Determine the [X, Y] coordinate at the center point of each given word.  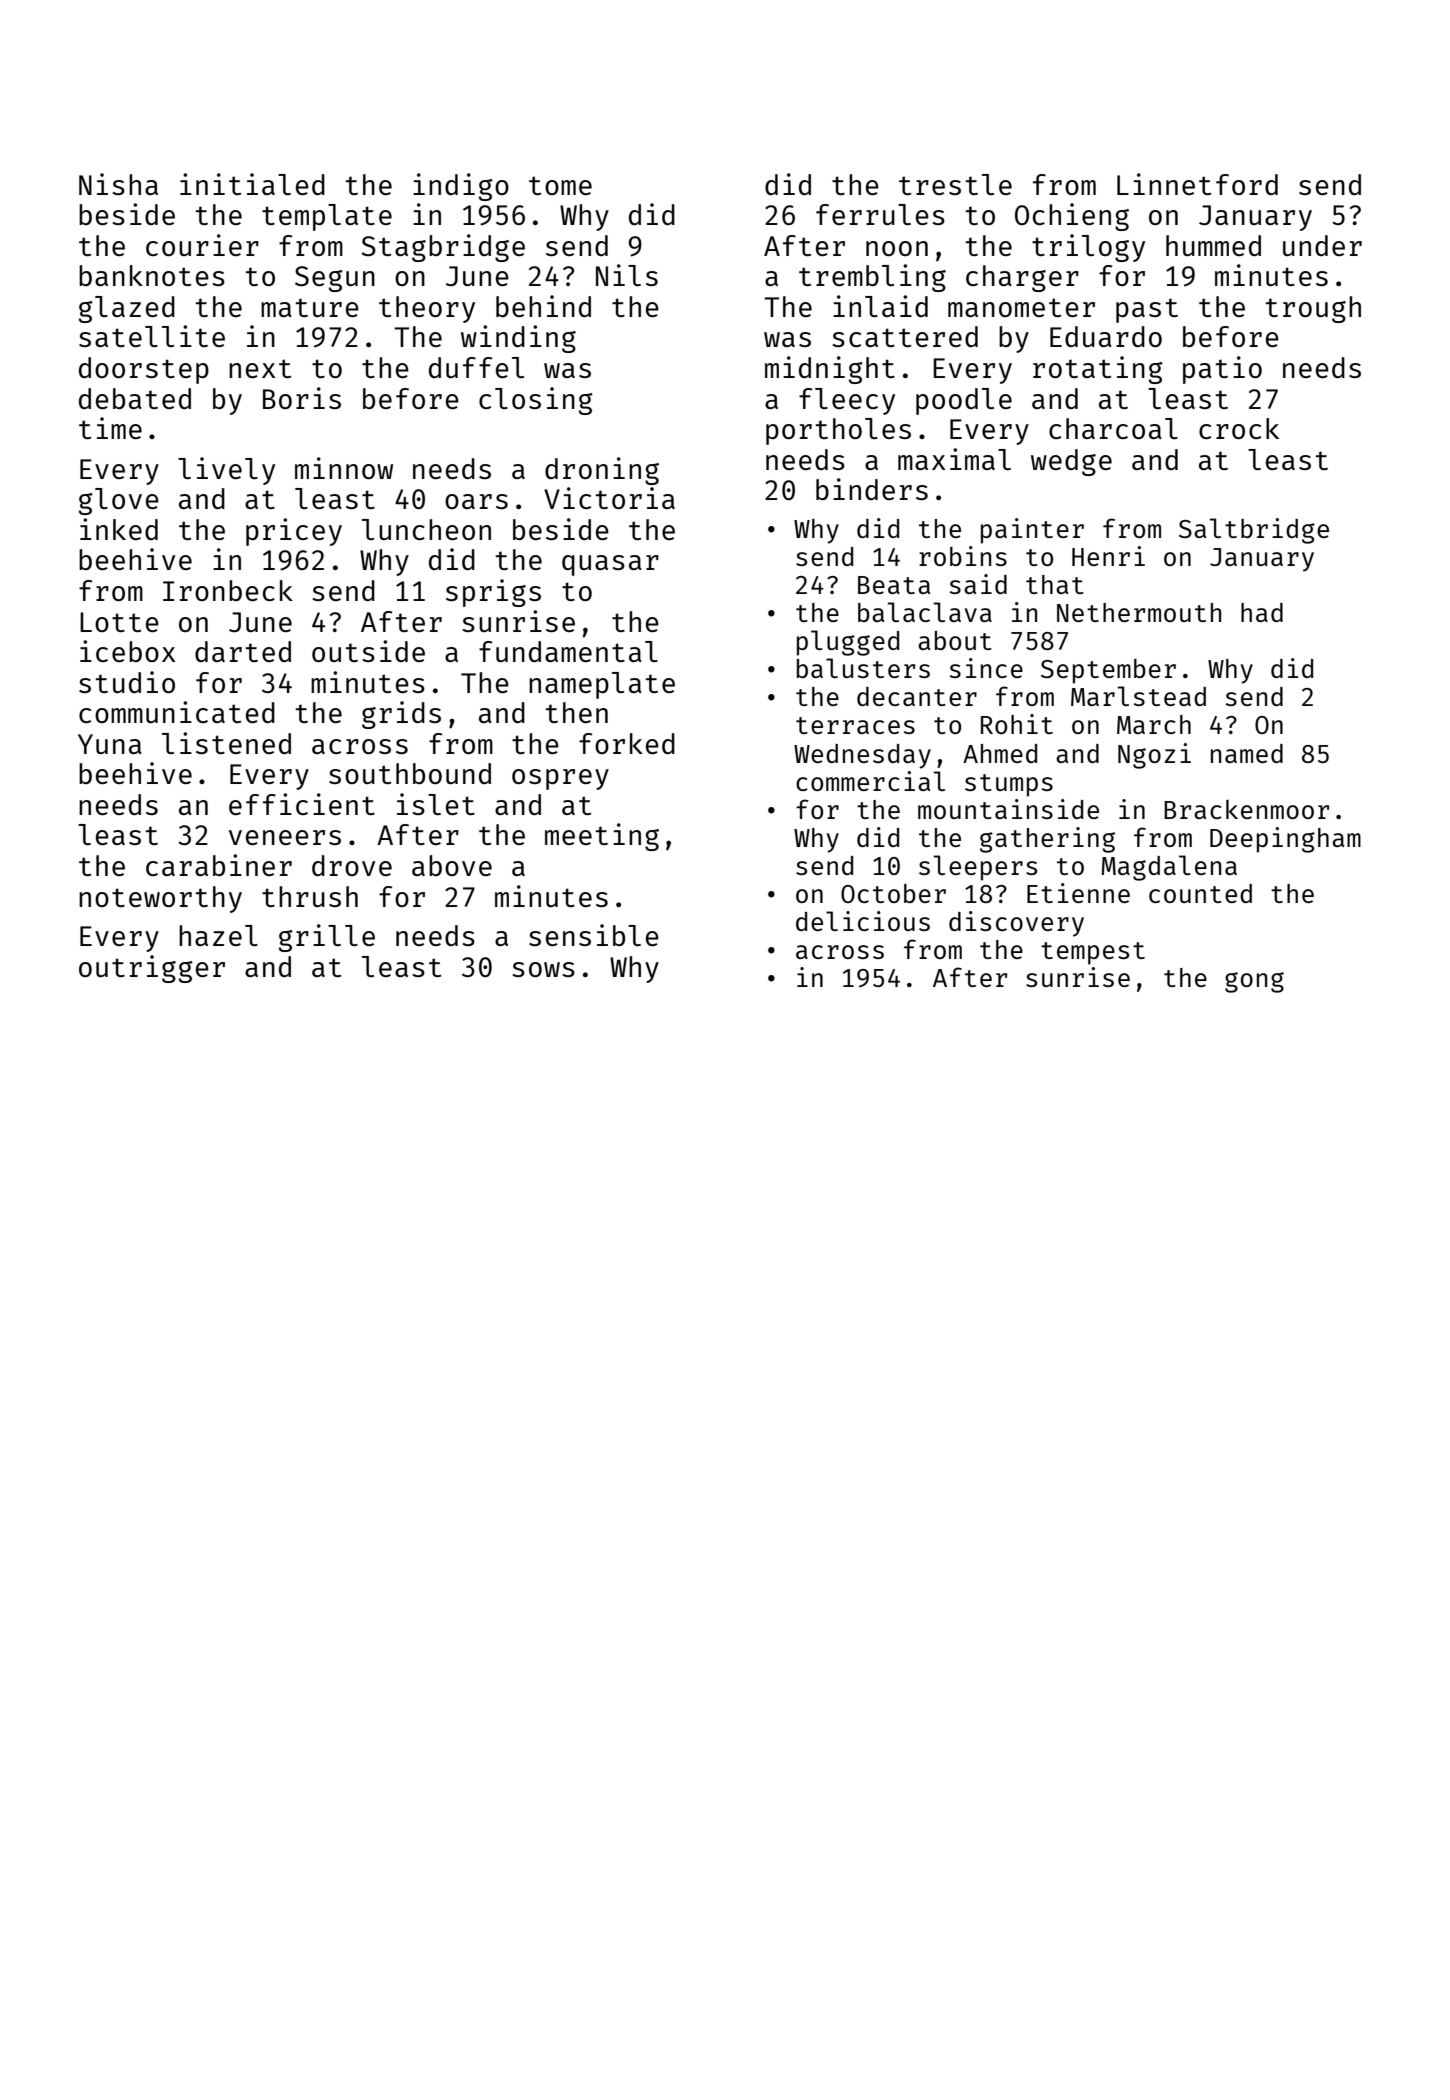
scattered [905, 336]
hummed [1213, 245]
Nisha [118, 184]
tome [560, 185]
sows [543, 969]
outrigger [152, 969]
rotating [1098, 370]
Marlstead [1138, 696]
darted [243, 651]
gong [1254, 982]
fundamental [568, 651]
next [260, 368]
